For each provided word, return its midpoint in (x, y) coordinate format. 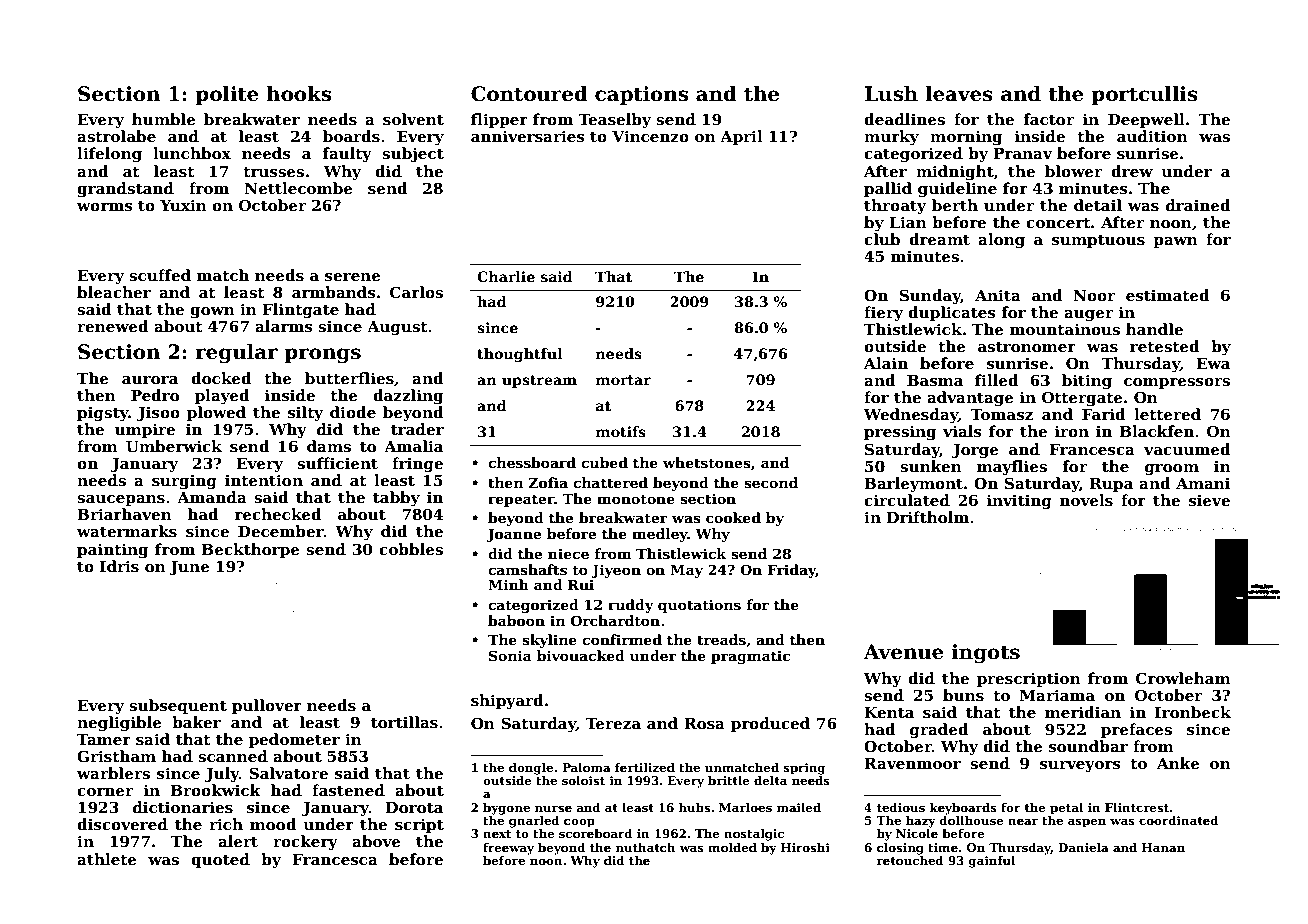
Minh (508, 584)
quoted (220, 860)
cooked (733, 517)
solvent (413, 119)
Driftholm (928, 517)
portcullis (1144, 95)
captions (641, 95)
